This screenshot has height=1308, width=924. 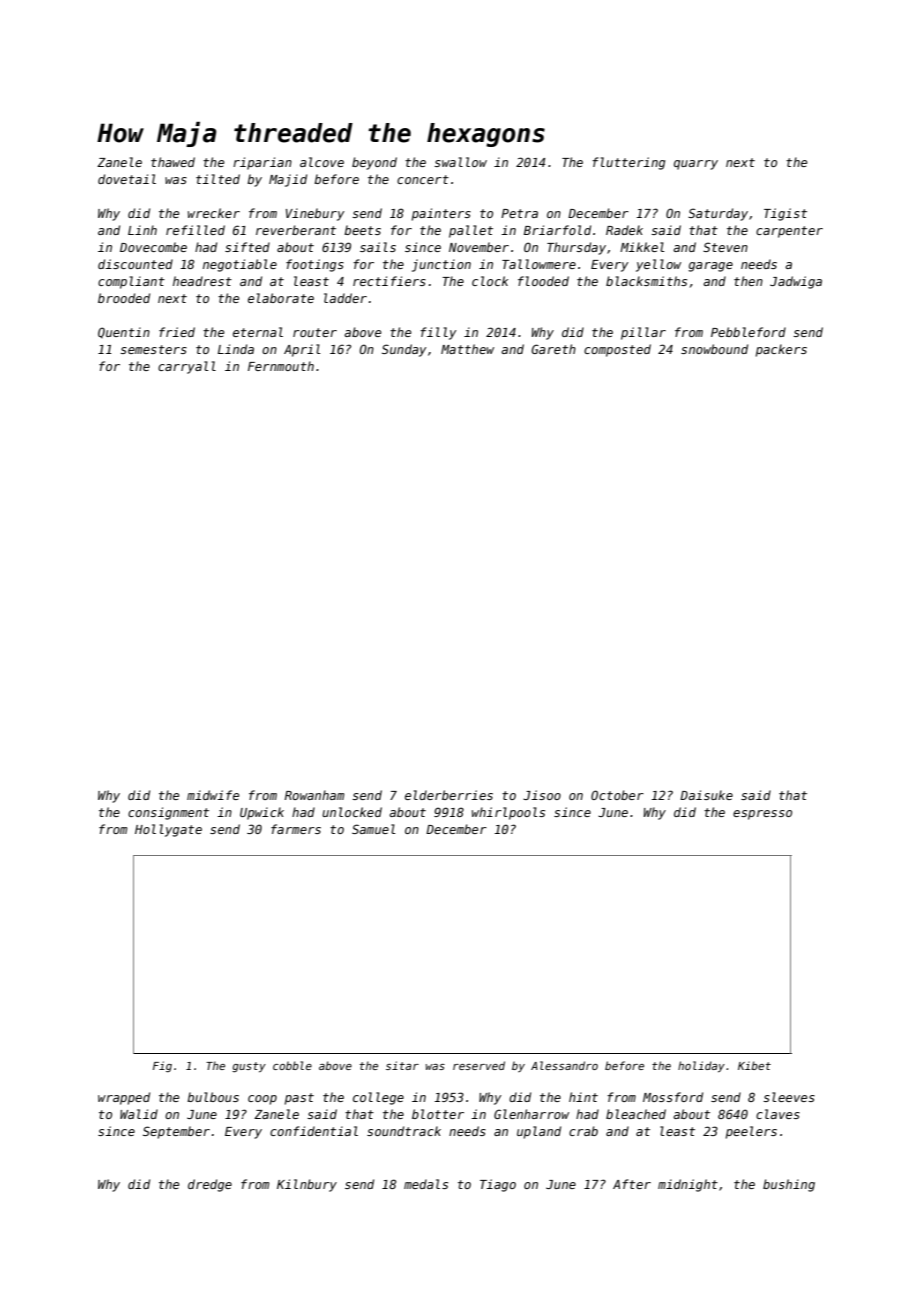 I want to click on Hollygate, so click(x=168, y=830).
